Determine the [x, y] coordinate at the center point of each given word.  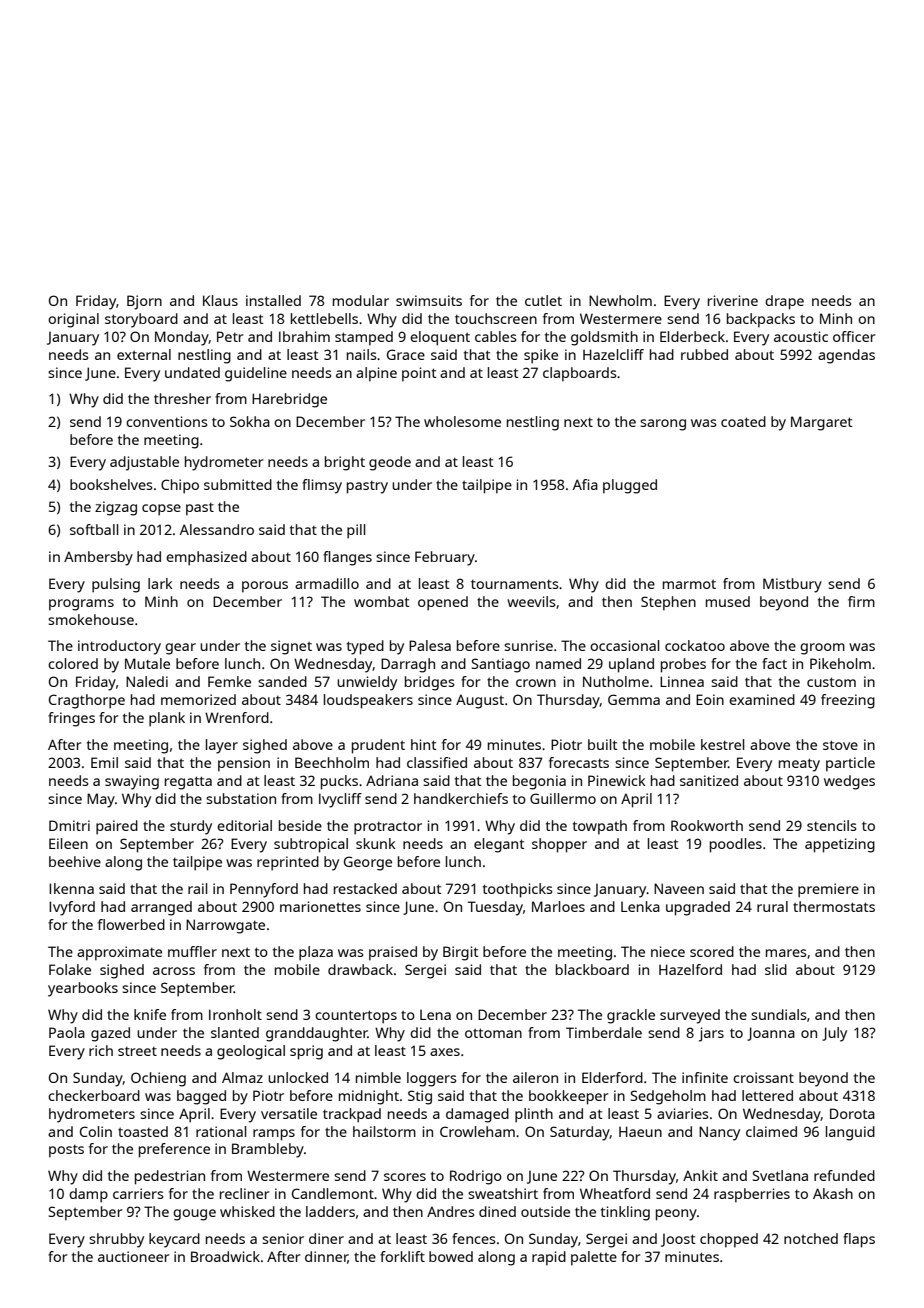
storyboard [141, 320]
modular [361, 300]
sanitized [709, 780]
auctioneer [134, 1256]
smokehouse [91, 619]
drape [784, 302]
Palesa [430, 645]
